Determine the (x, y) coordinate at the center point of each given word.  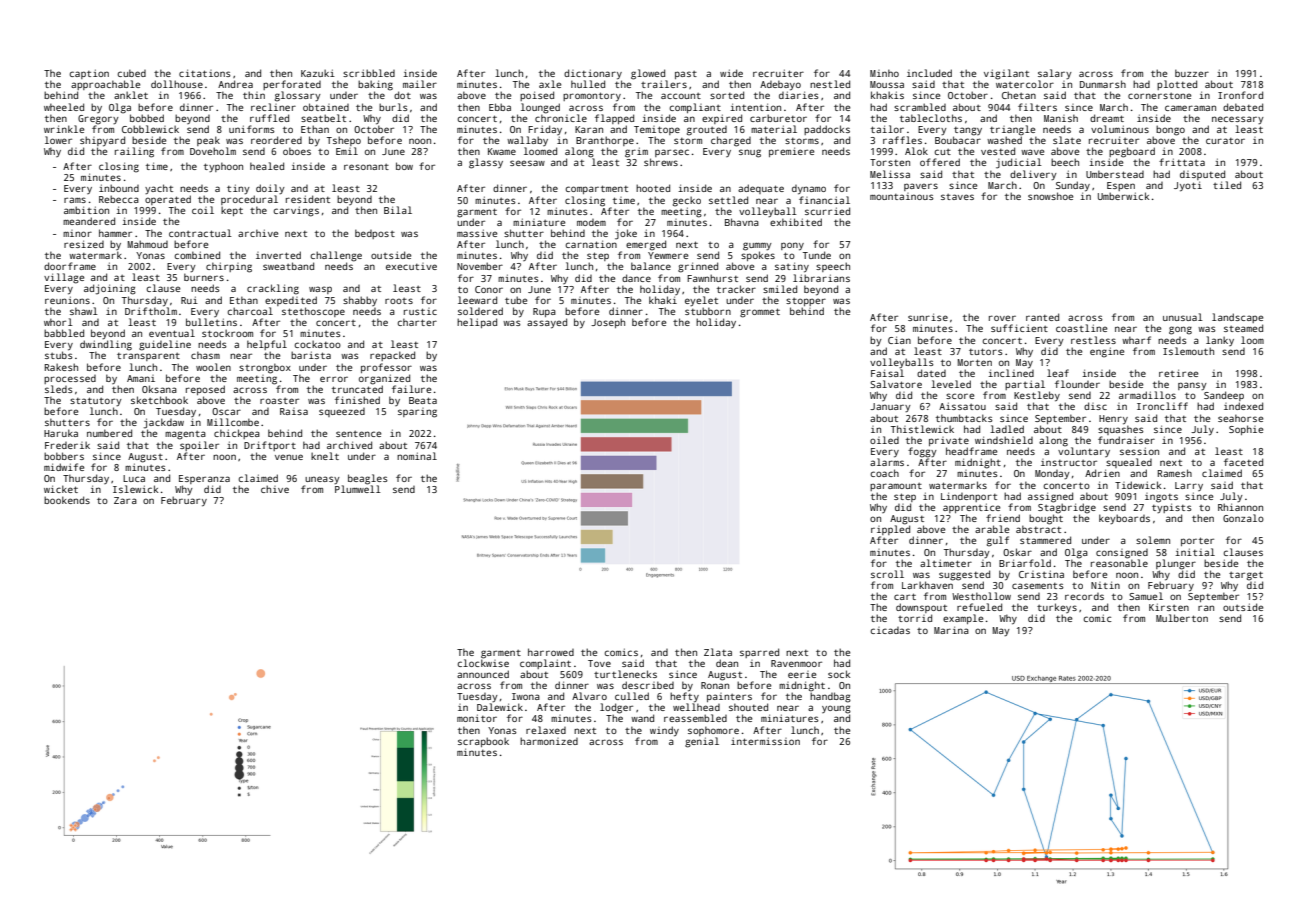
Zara (125, 500)
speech (833, 267)
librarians (821, 278)
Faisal (887, 373)
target (1246, 576)
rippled (890, 530)
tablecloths (931, 118)
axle (550, 84)
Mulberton (1182, 618)
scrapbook (483, 742)
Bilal (398, 210)
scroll (887, 574)
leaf (1058, 373)
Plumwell (358, 489)
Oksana (159, 389)
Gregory (98, 120)
